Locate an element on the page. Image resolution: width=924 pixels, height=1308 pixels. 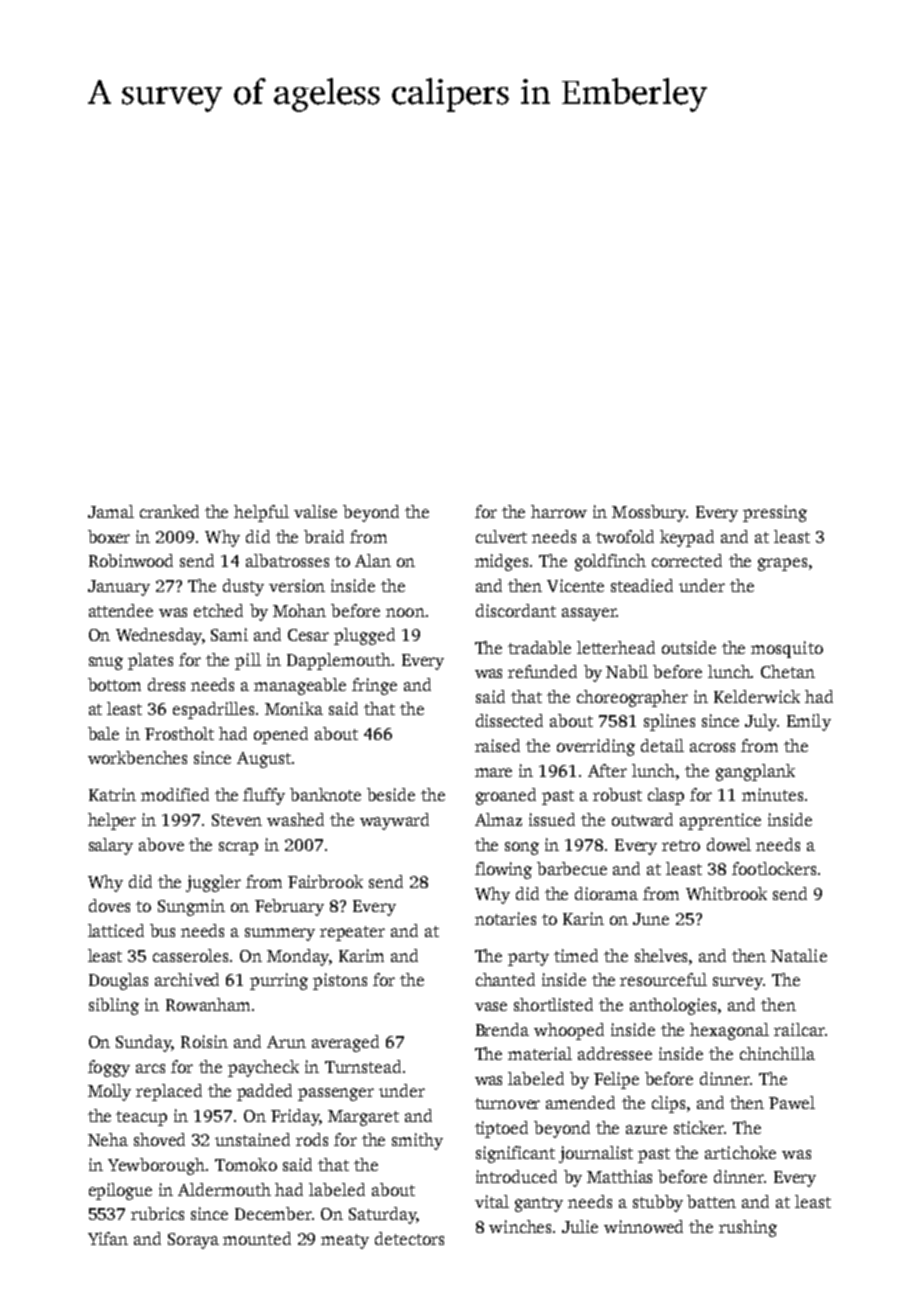
Wednesday is located at coordinates (159, 636).
